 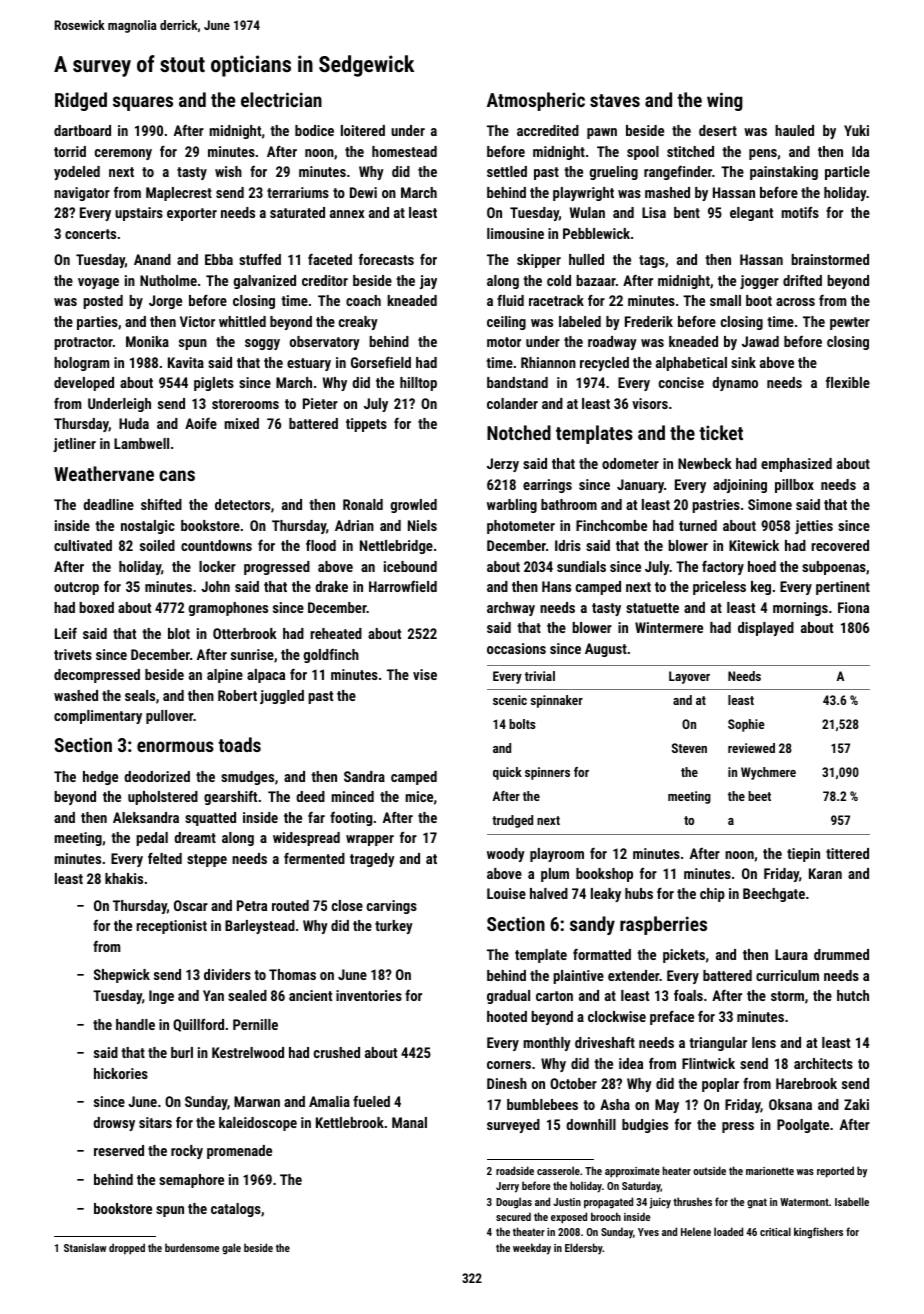 What do you see at coordinates (121, 1073) in the page?
I see `hickories` at bounding box center [121, 1073].
